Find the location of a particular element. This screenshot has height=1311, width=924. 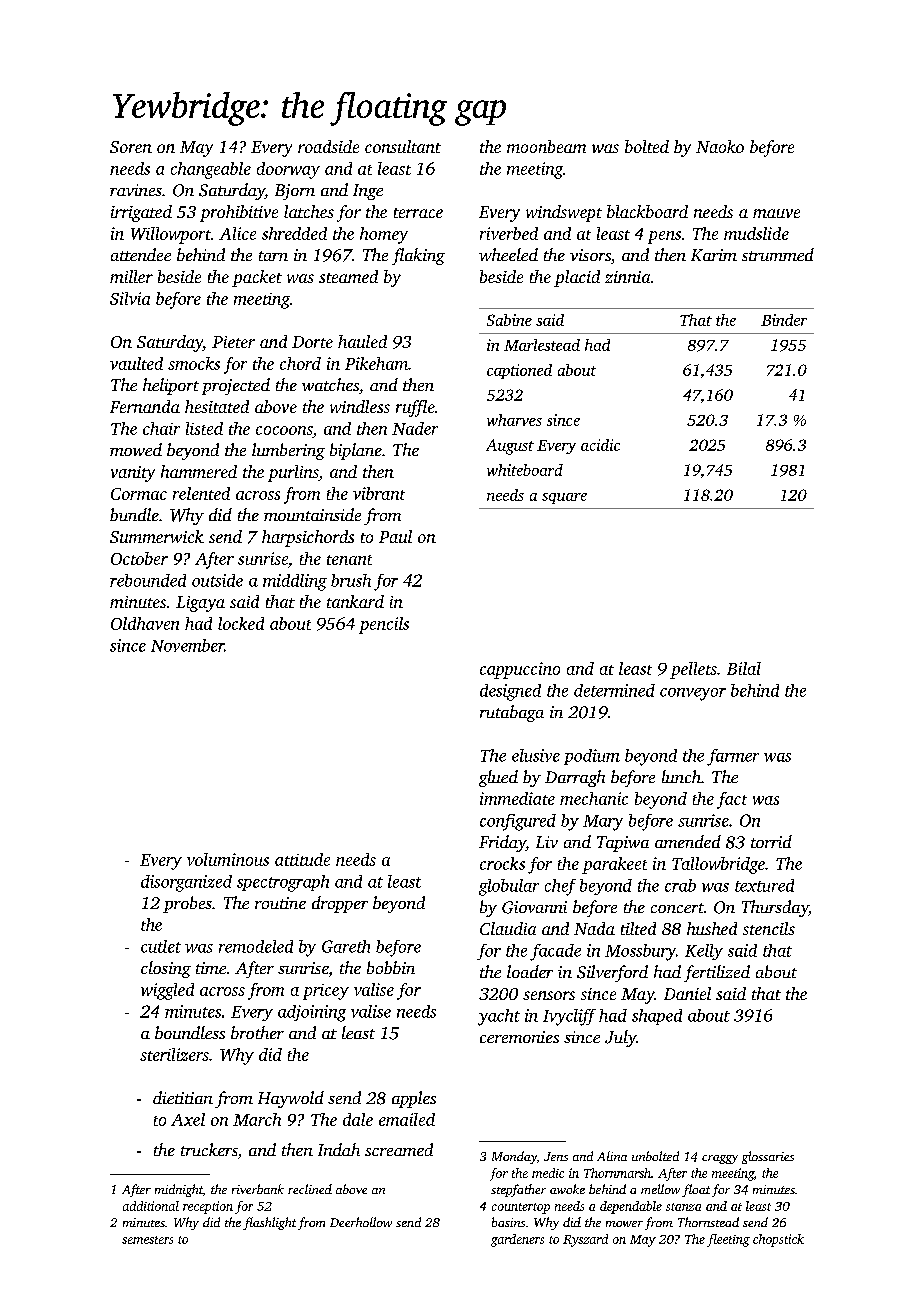

attitude is located at coordinates (302, 859).
